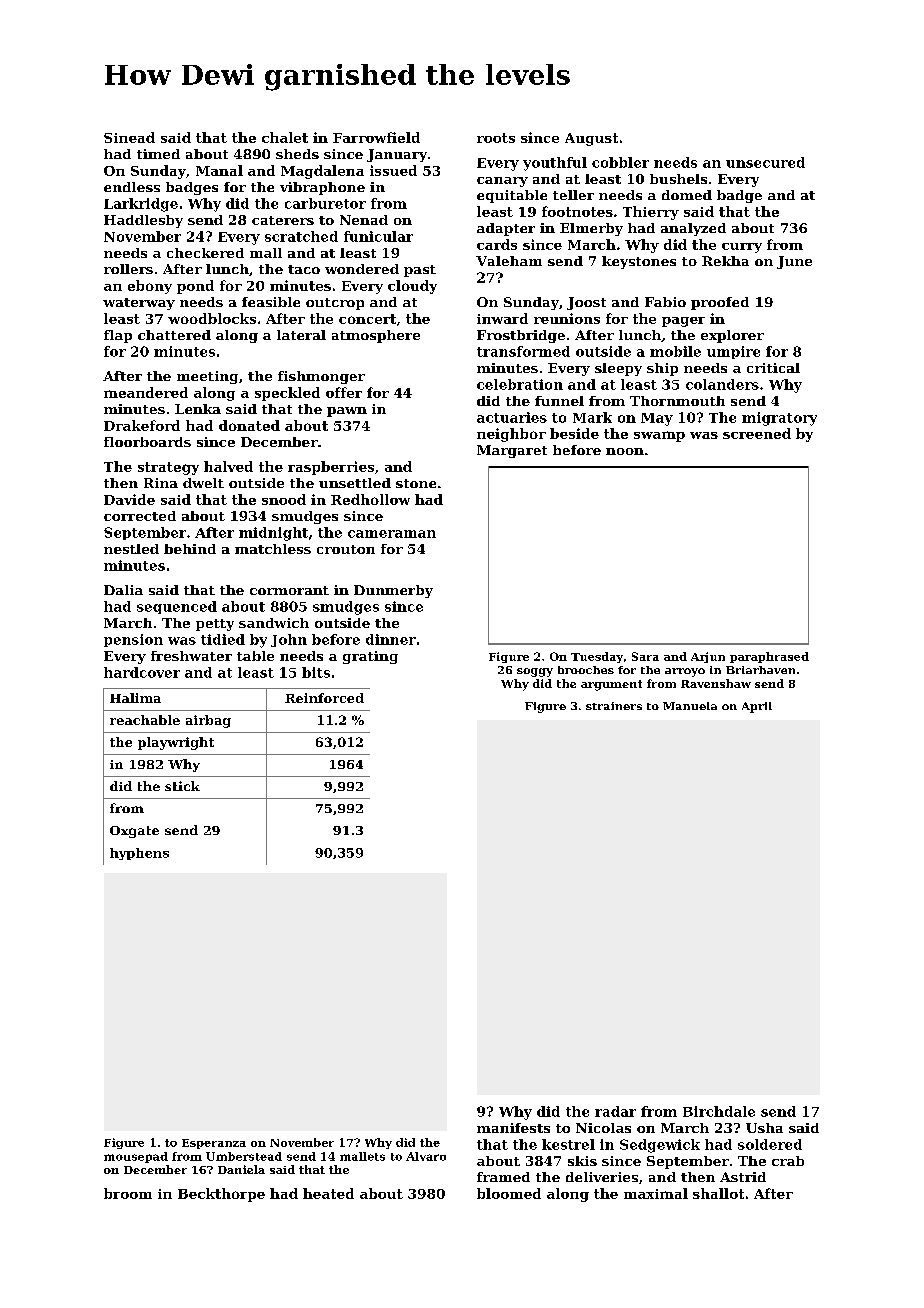 The width and height of the screenshot is (924, 1308). Describe the element at coordinates (502, 318) in the screenshot. I see `inward` at that location.
